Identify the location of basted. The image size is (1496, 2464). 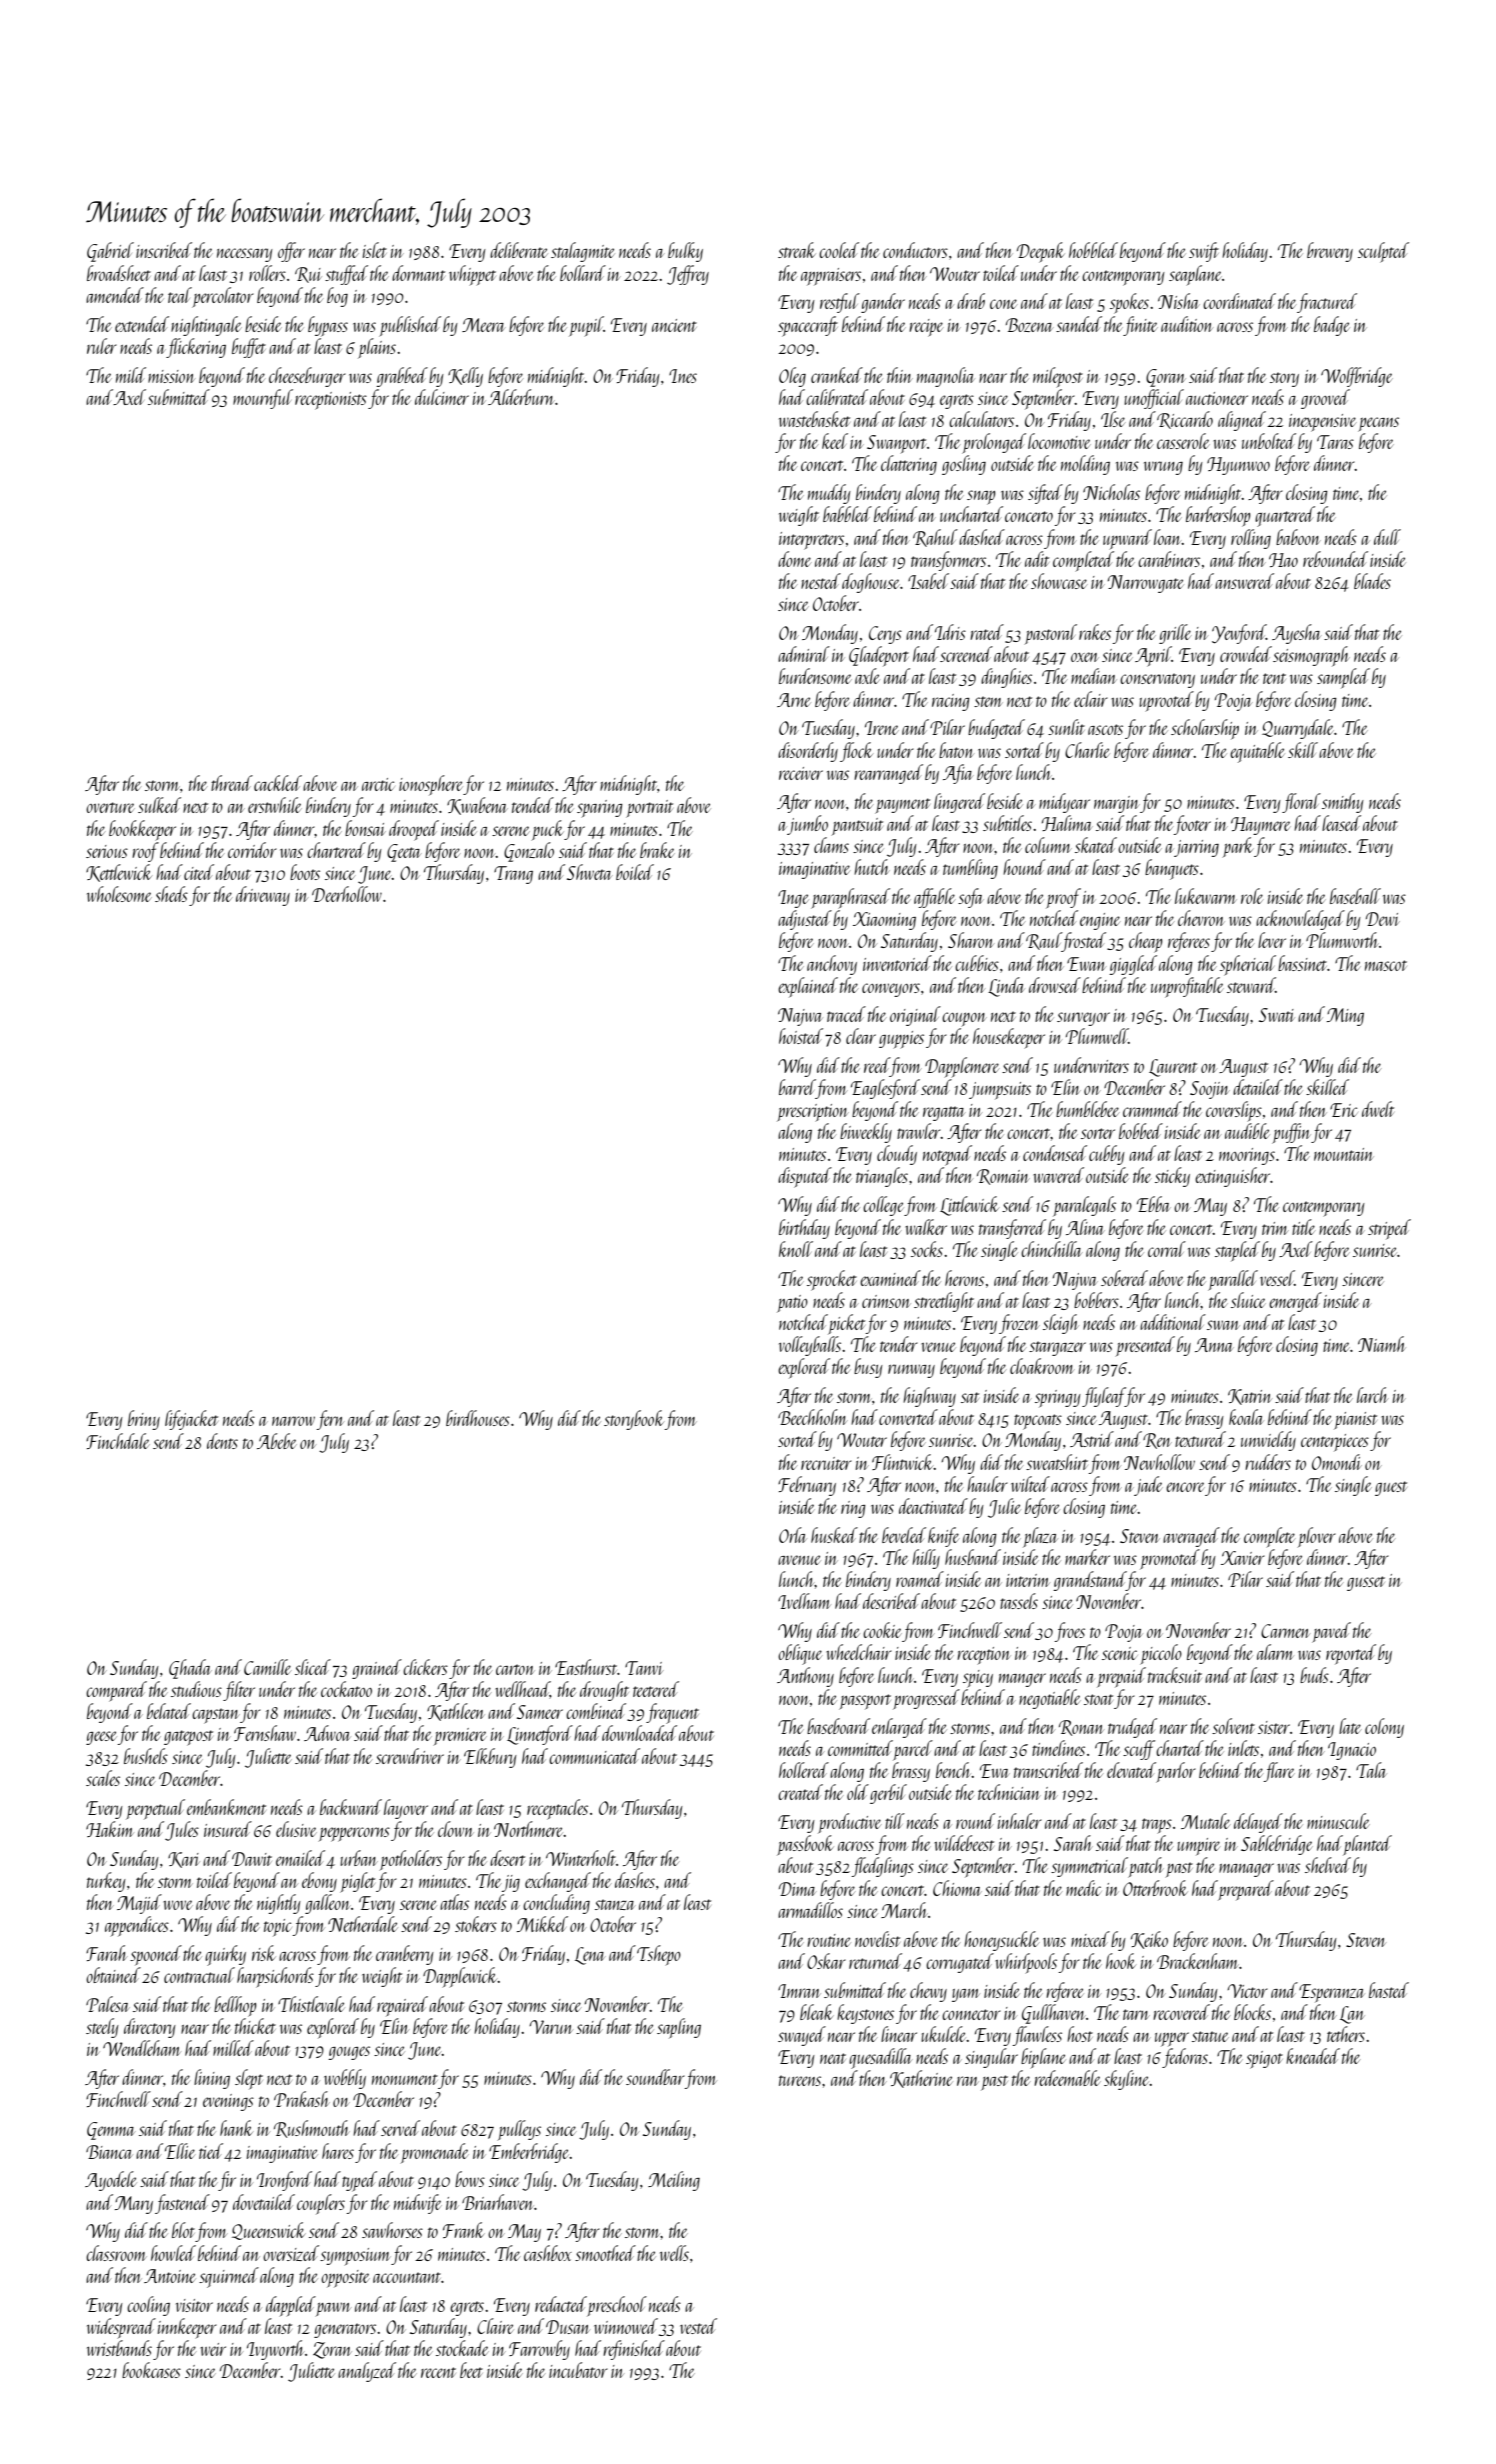
(1389, 1990).
